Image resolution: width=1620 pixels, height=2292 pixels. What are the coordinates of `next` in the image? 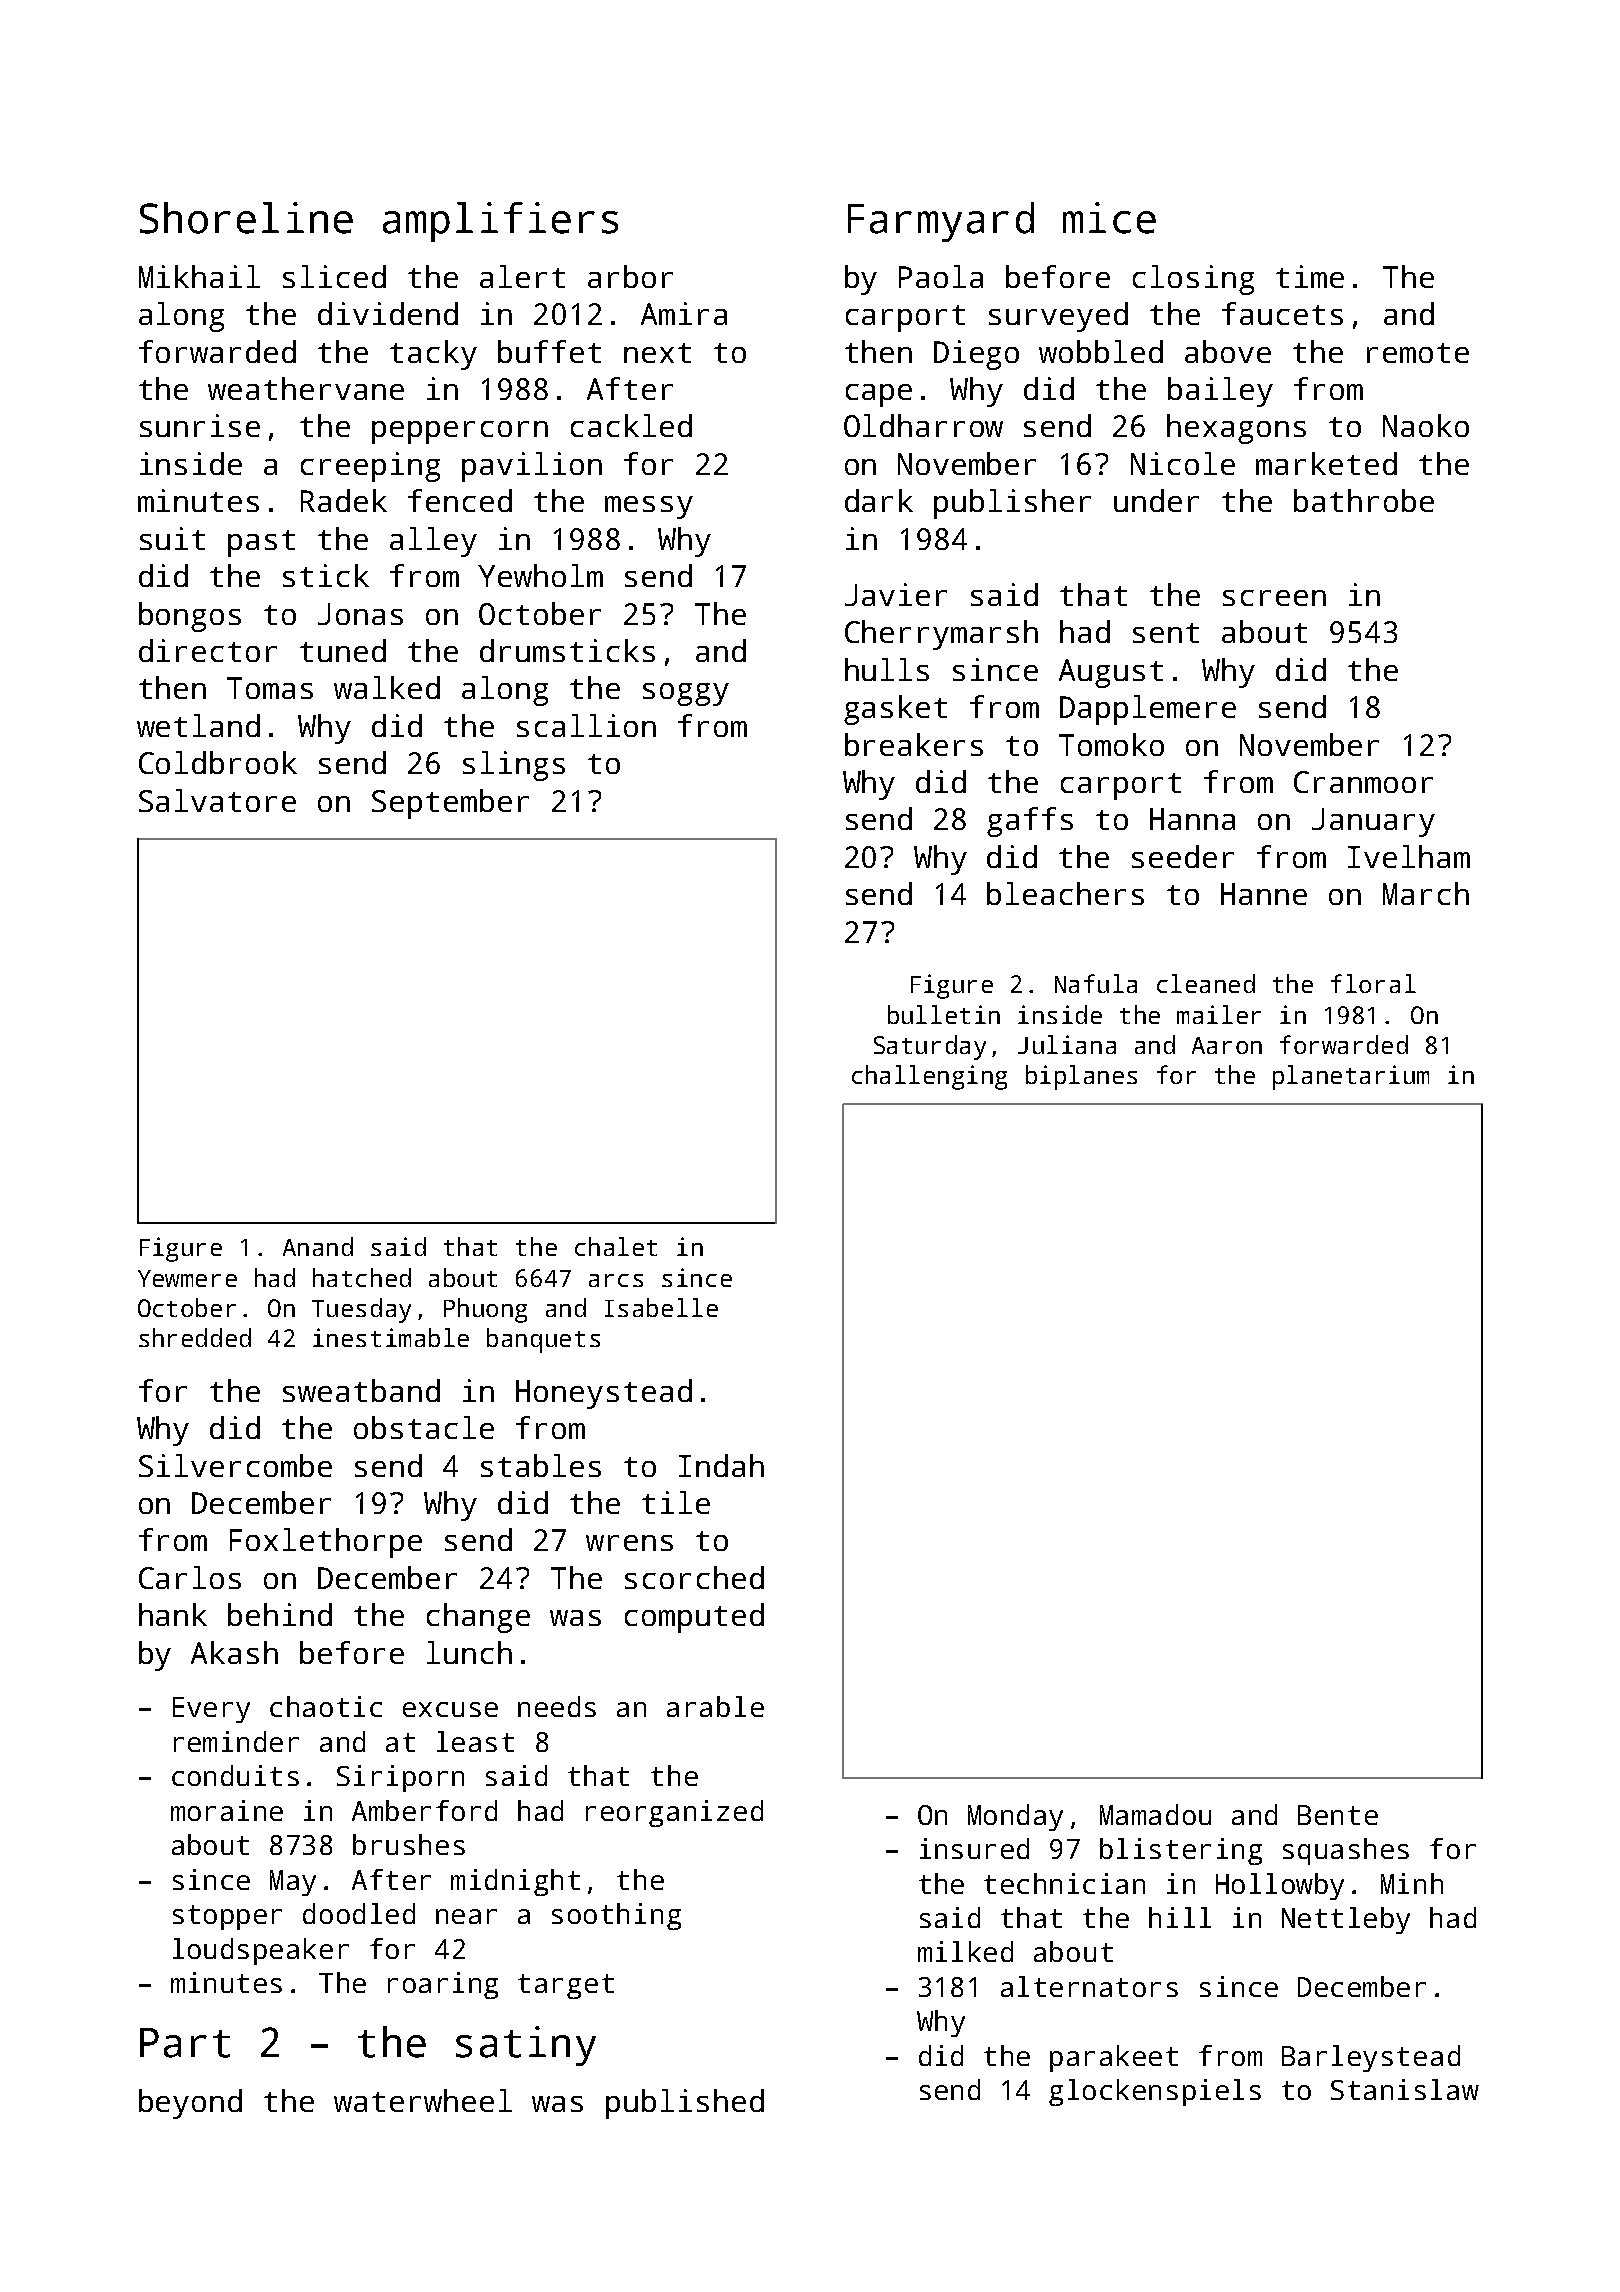 It's located at (657, 353).
